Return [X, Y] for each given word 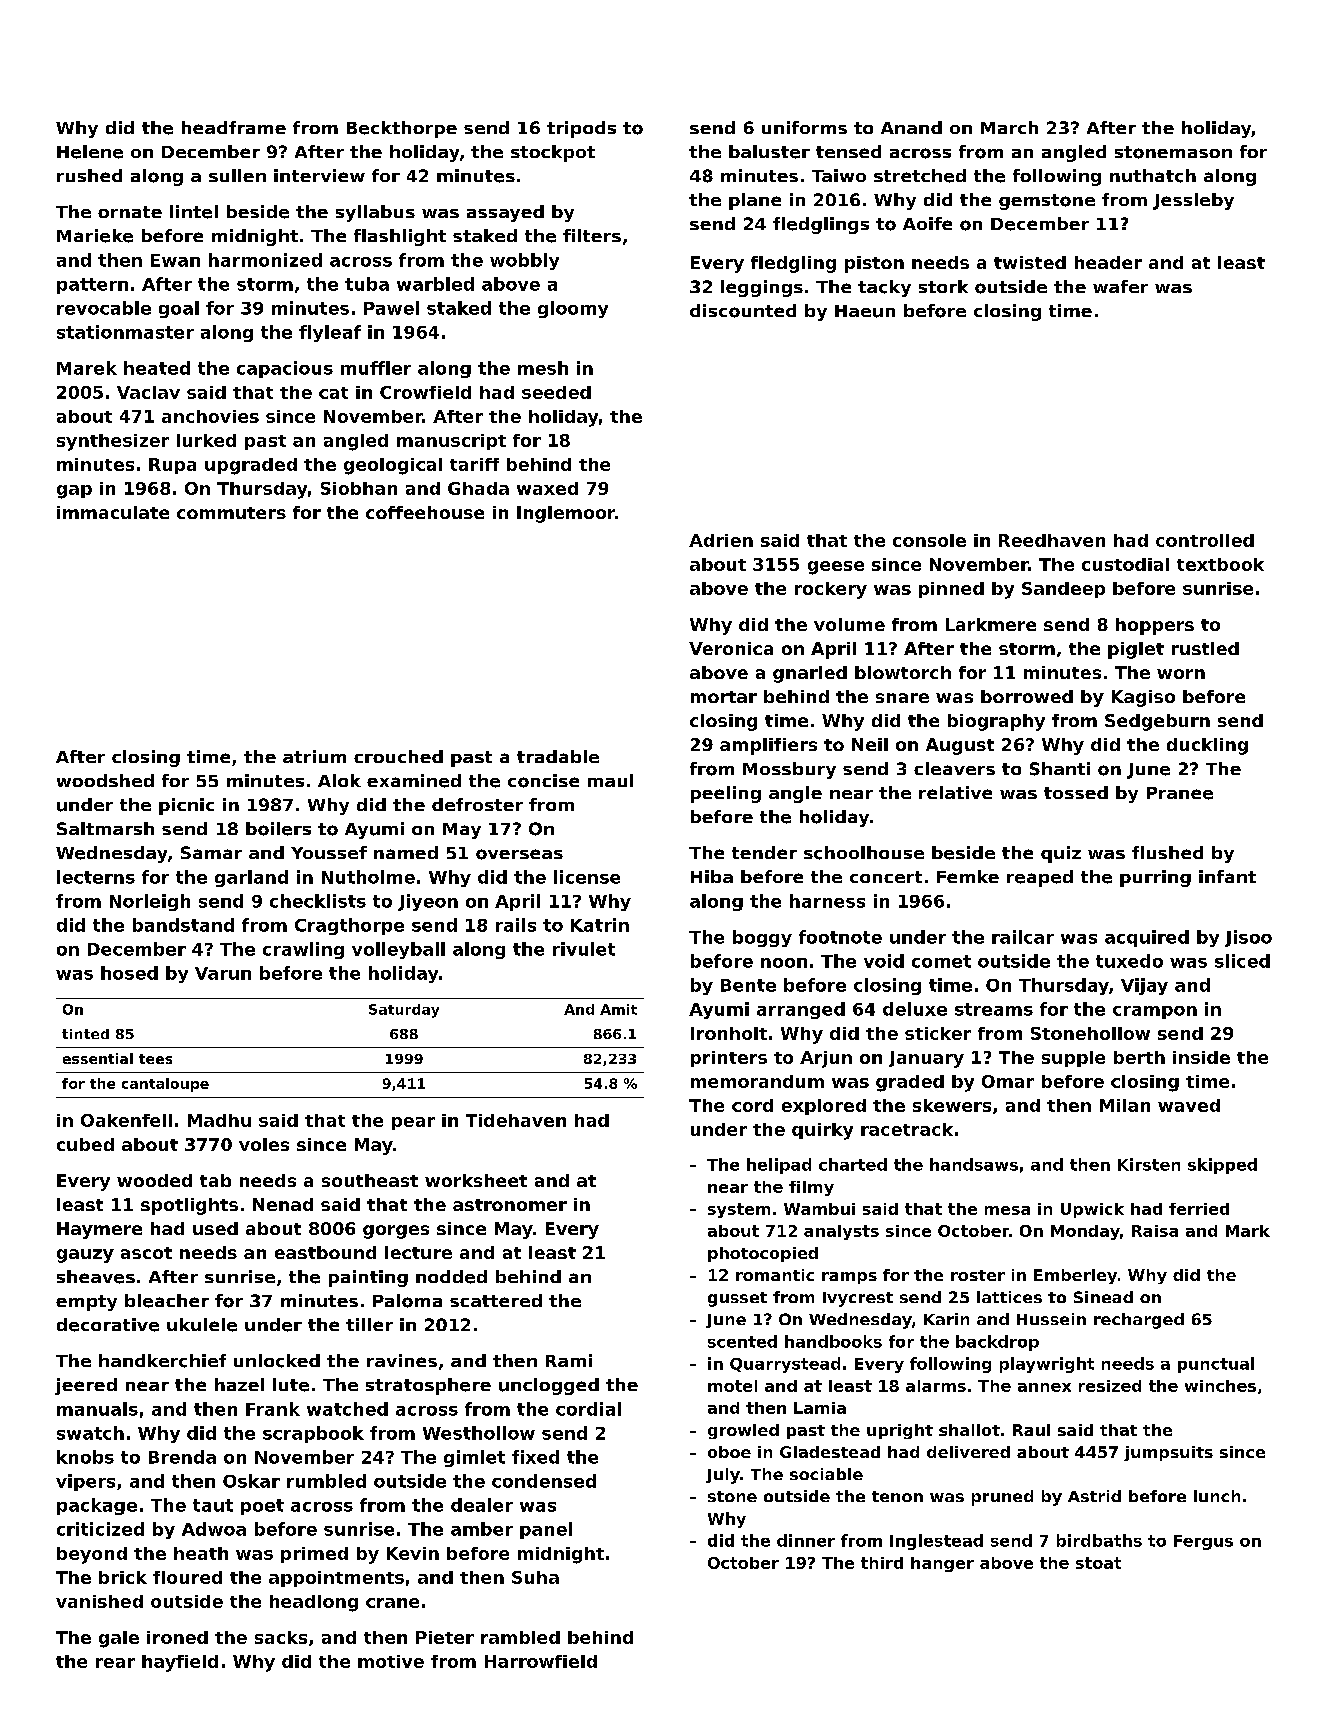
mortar [724, 697]
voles [264, 1144]
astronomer [510, 1205]
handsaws [974, 1164]
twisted [1030, 262]
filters [592, 235]
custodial [1125, 564]
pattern [92, 286]
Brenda [182, 1457]
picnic [186, 806]
